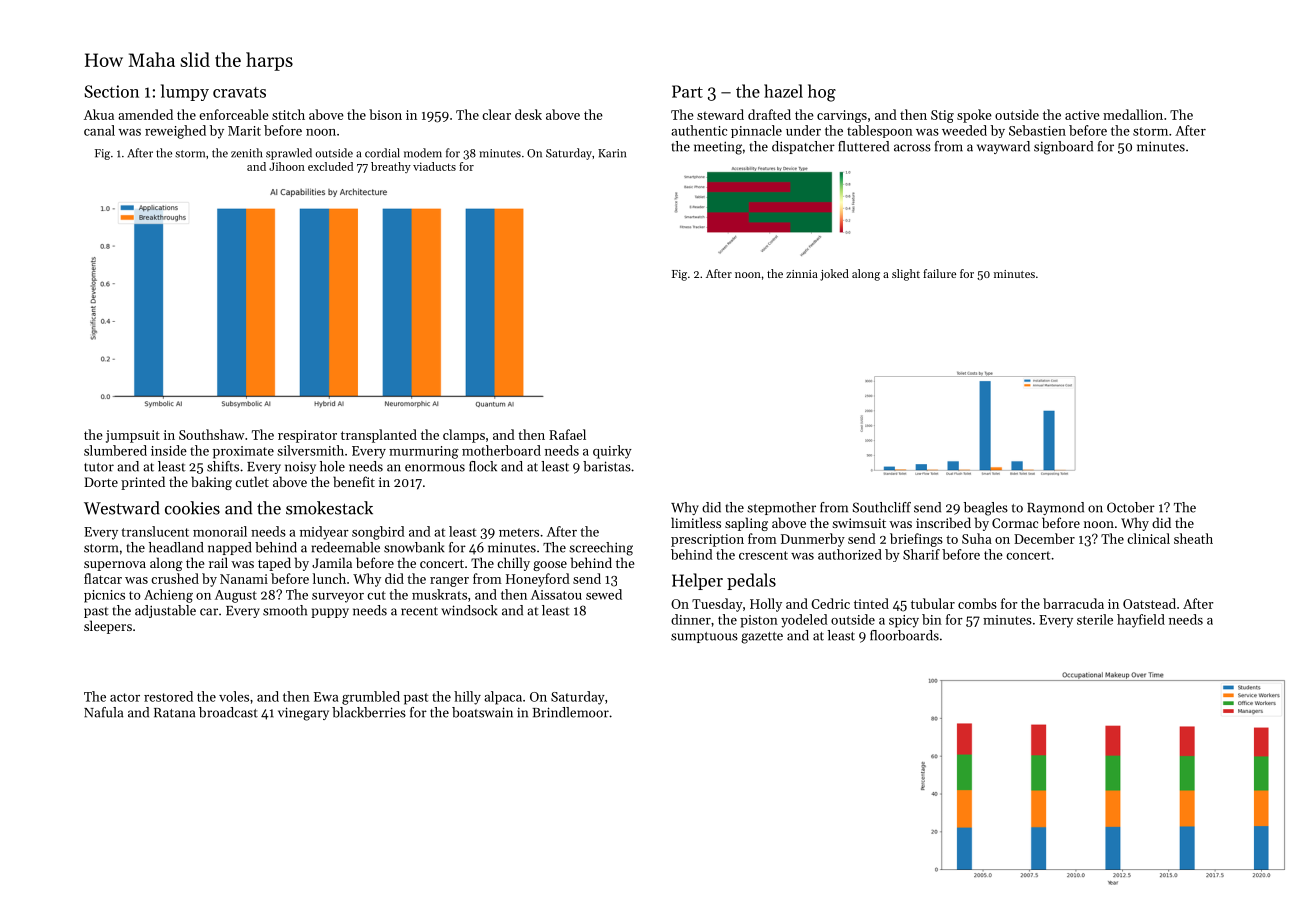  Describe the element at coordinates (986, 509) in the document. I see `beagles` at that location.
